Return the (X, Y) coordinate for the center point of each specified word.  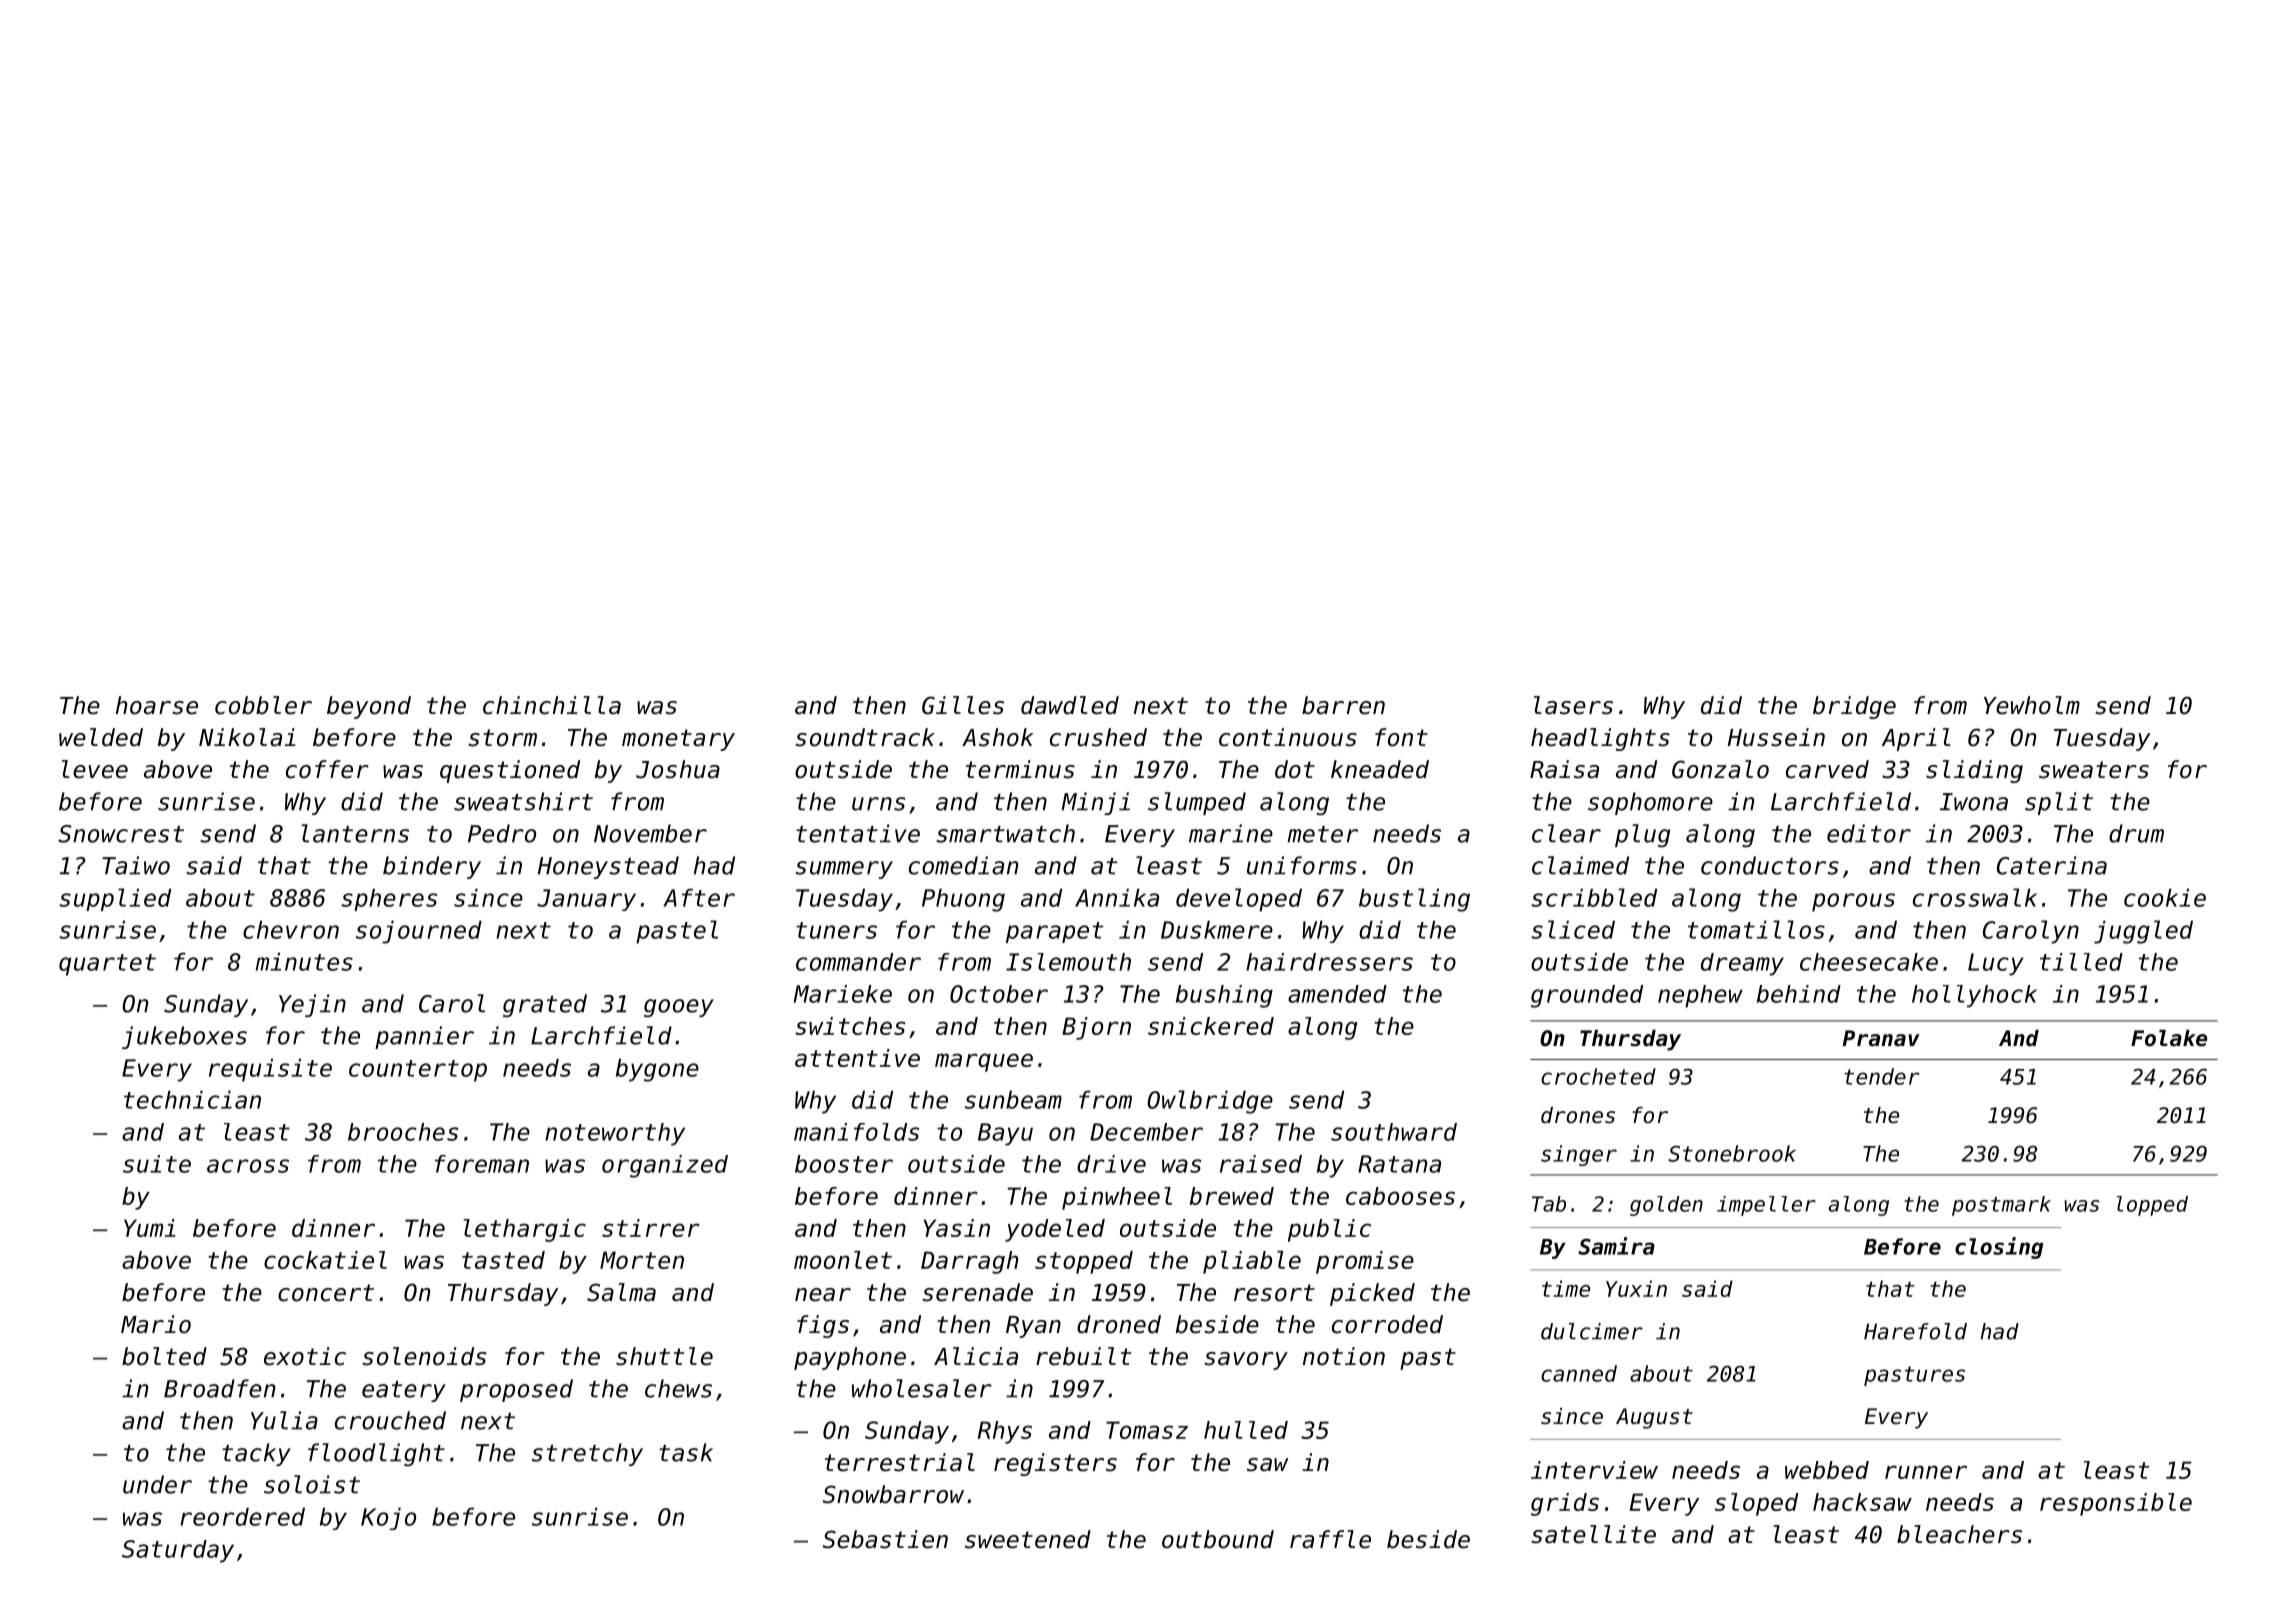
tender (1882, 1076)
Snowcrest (121, 834)
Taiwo (136, 865)
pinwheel (1117, 1198)
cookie (2165, 897)
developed (1239, 900)
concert (326, 1293)
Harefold (1915, 1331)
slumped (1197, 803)
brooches (403, 1132)
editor (1869, 833)
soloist (312, 1484)
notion (1344, 1356)
